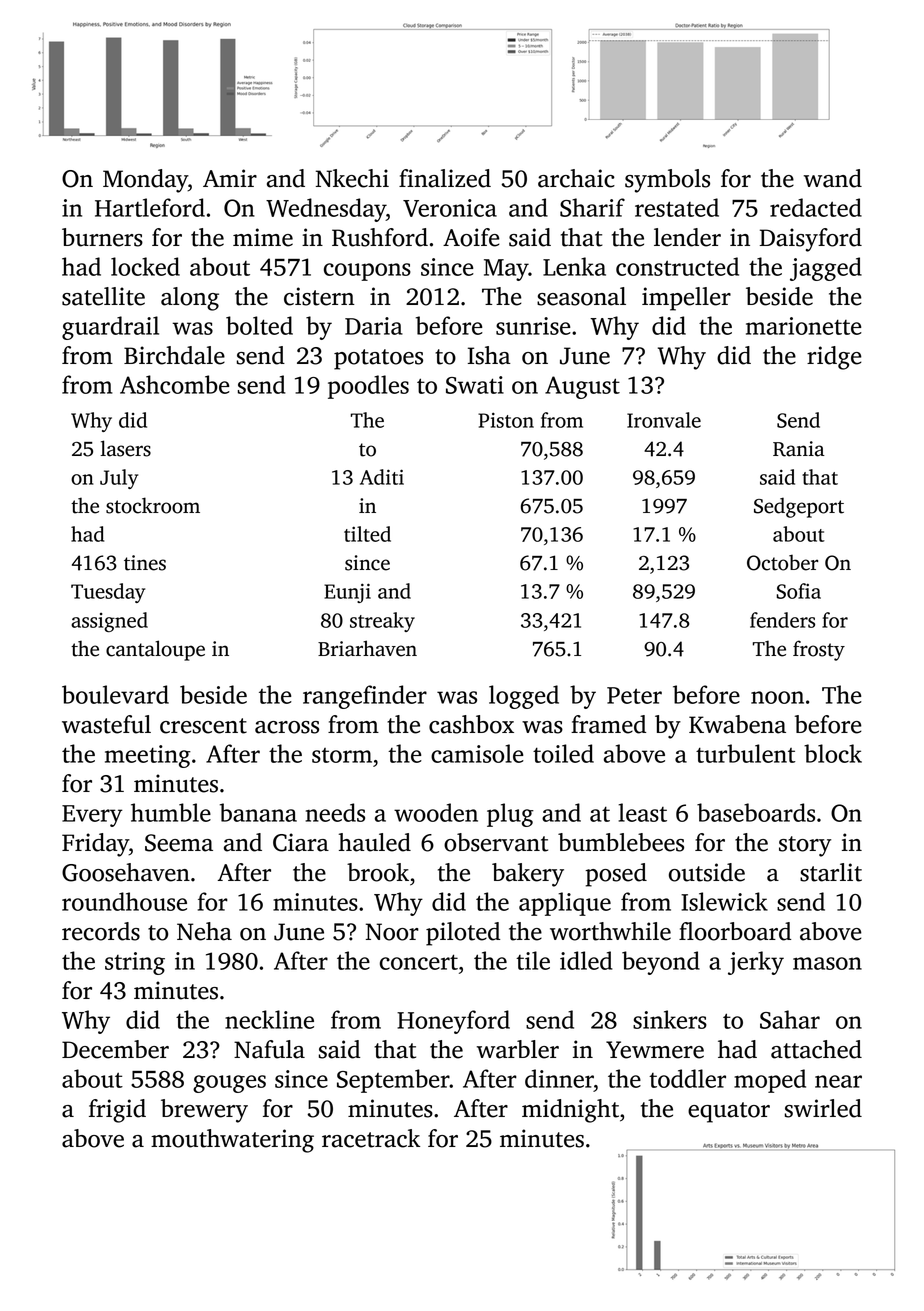 The image size is (924, 1311). Describe the element at coordinates (463, 934) in the page. I see `piloted` at that location.
